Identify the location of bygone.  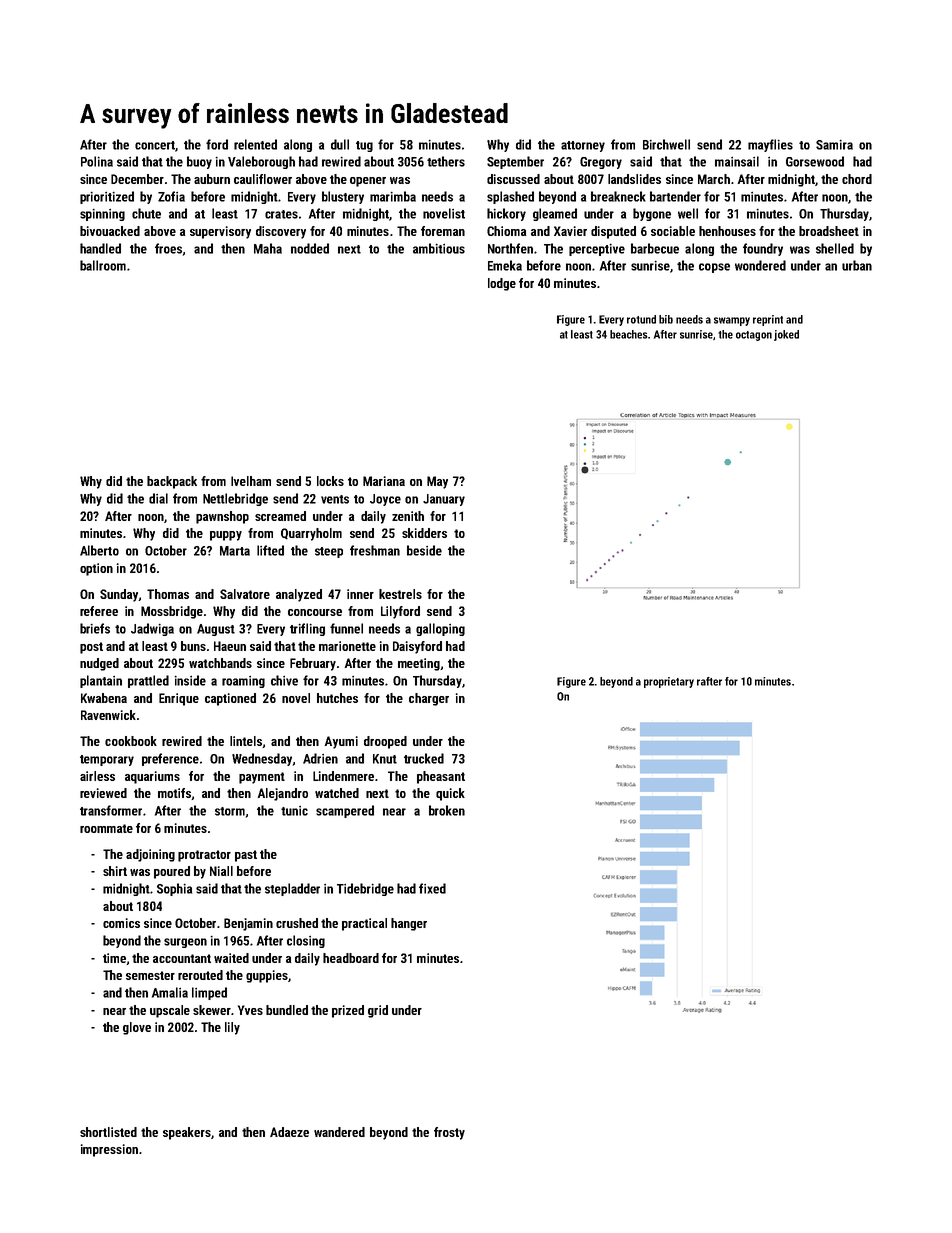
(652, 214).
